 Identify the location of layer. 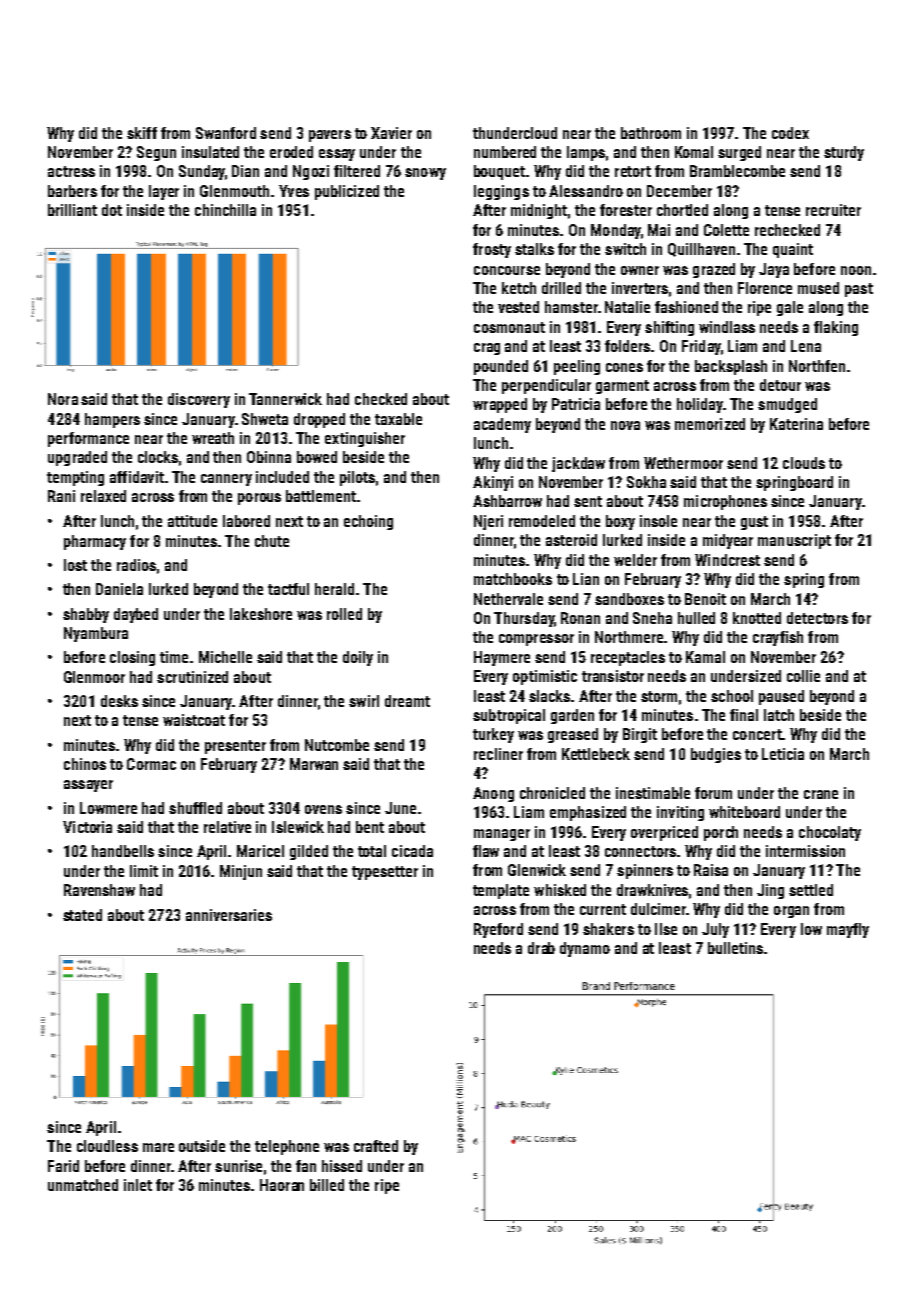
(164, 192).
